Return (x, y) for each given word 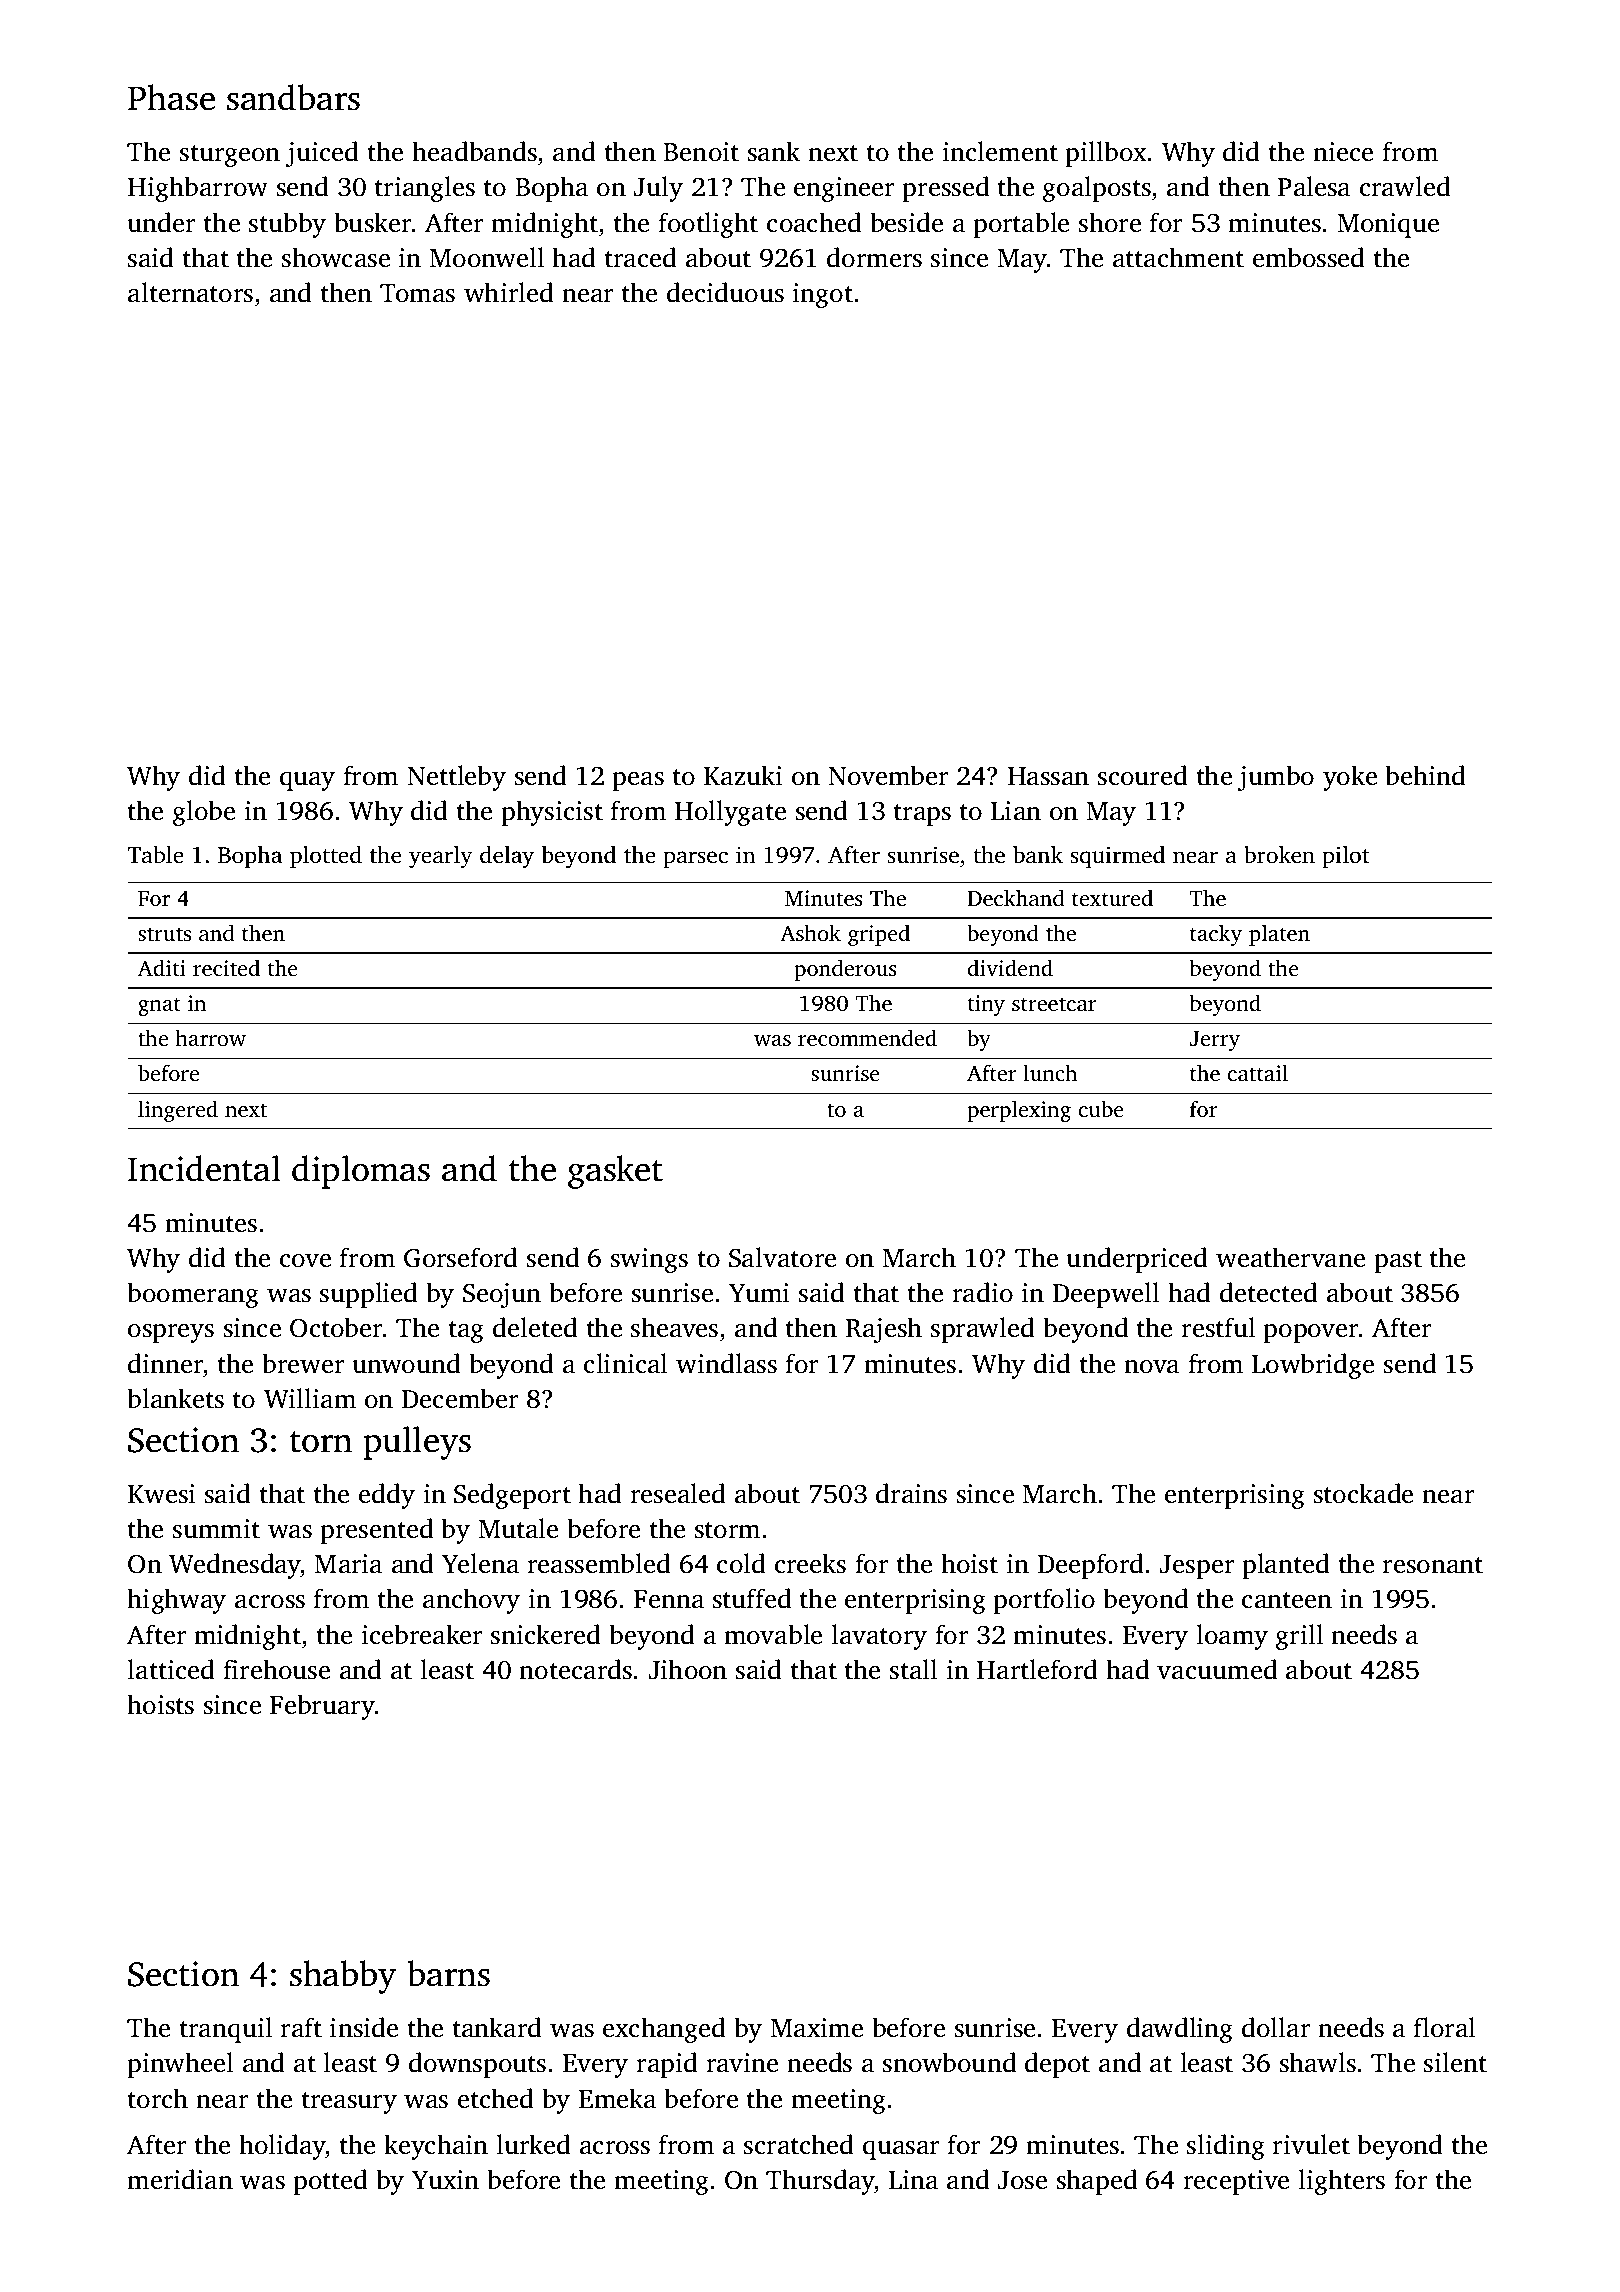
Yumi (759, 1293)
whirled (509, 292)
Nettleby (456, 778)
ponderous (845, 970)
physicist (552, 813)
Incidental (204, 1168)
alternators (190, 292)
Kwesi (161, 1494)
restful (1218, 1327)
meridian (180, 2179)
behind (1425, 775)
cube (1101, 1108)
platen (1279, 935)
